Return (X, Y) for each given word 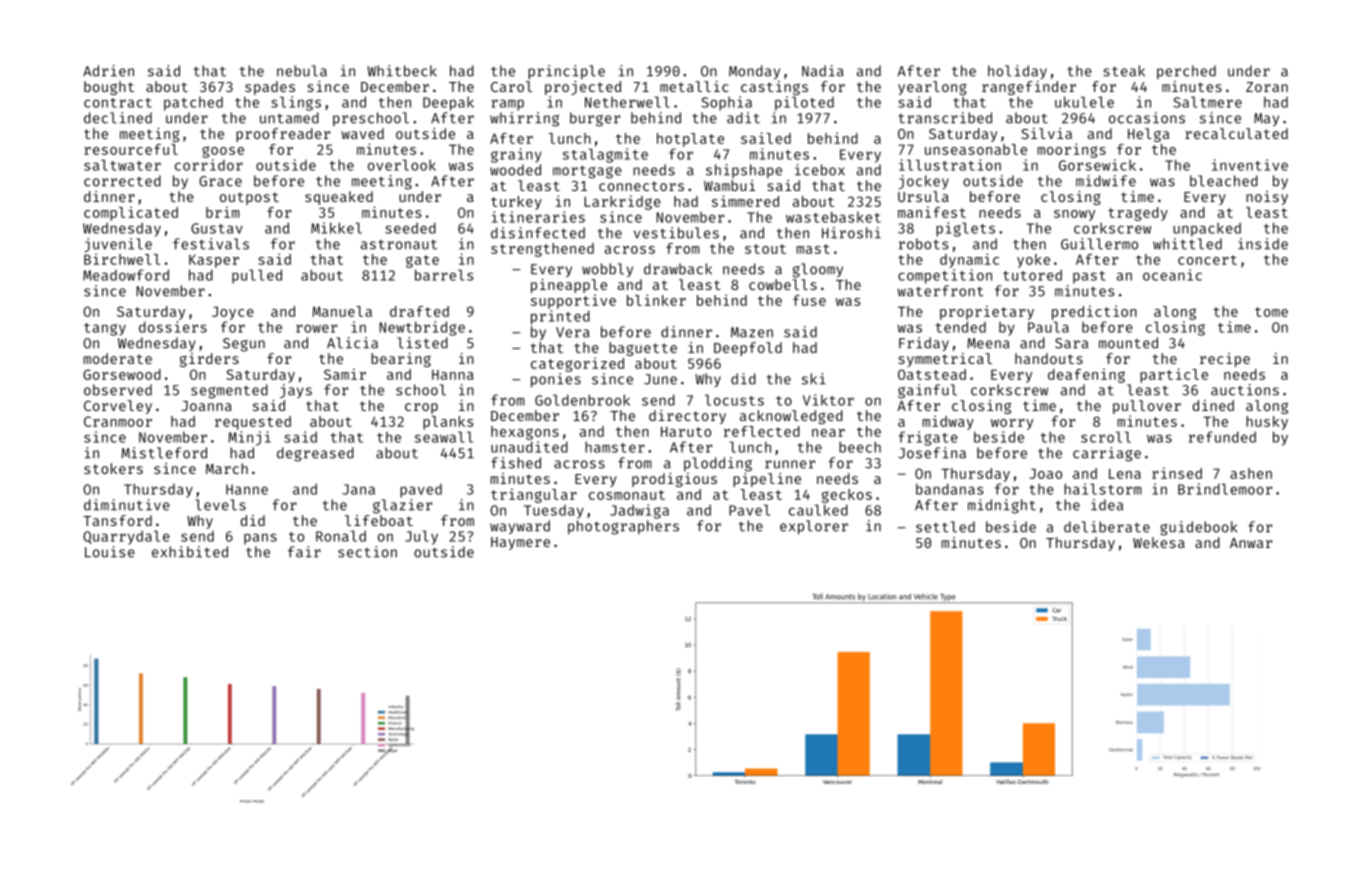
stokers (113, 468)
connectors (641, 186)
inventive (1250, 165)
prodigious (674, 480)
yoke (1033, 261)
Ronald (341, 536)
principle (566, 72)
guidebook (1198, 528)
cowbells (783, 284)
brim (223, 212)
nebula (302, 71)
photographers (623, 527)
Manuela (342, 311)
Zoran (1267, 87)
